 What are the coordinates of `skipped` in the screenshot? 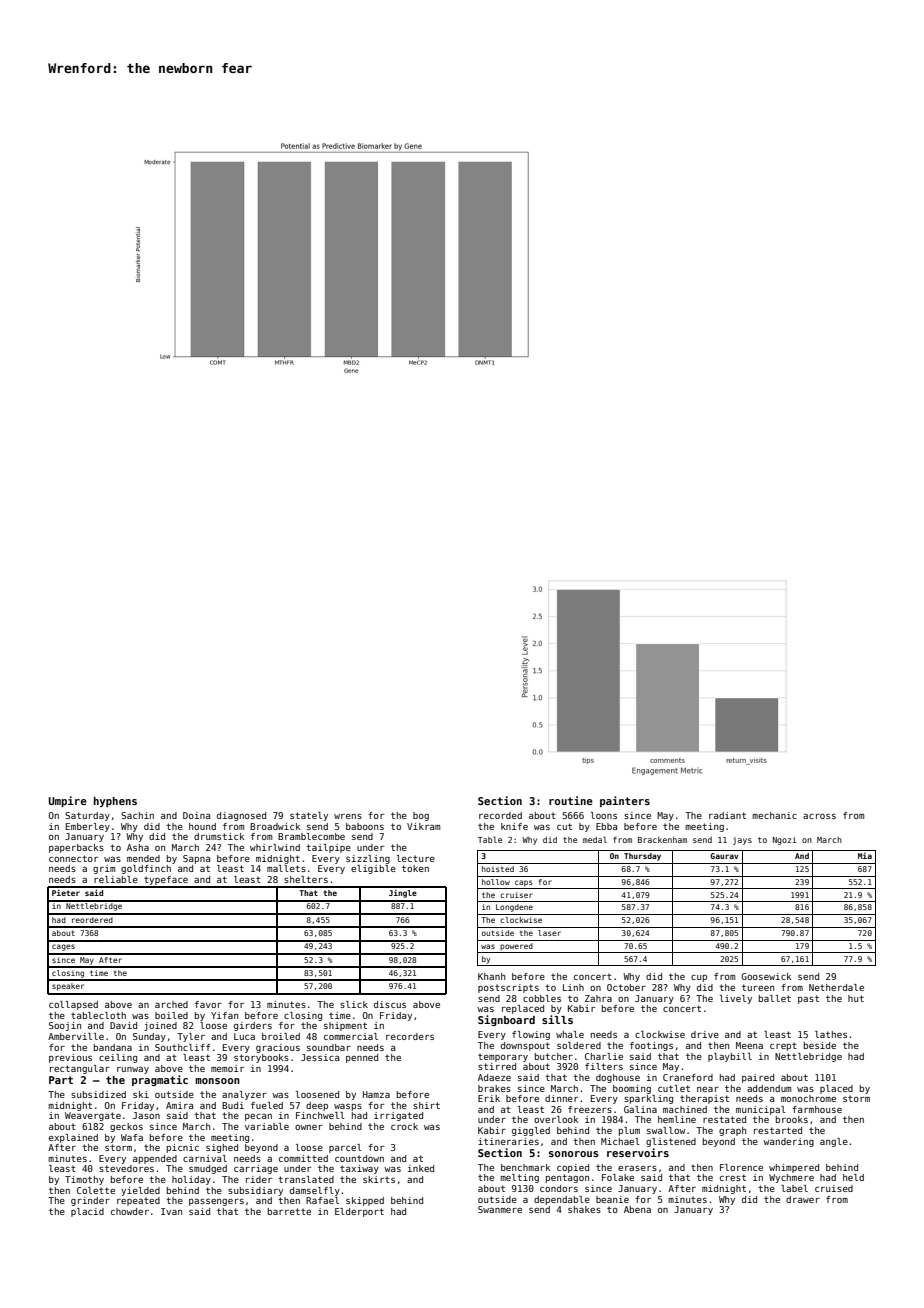 It's located at (365, 1201).
